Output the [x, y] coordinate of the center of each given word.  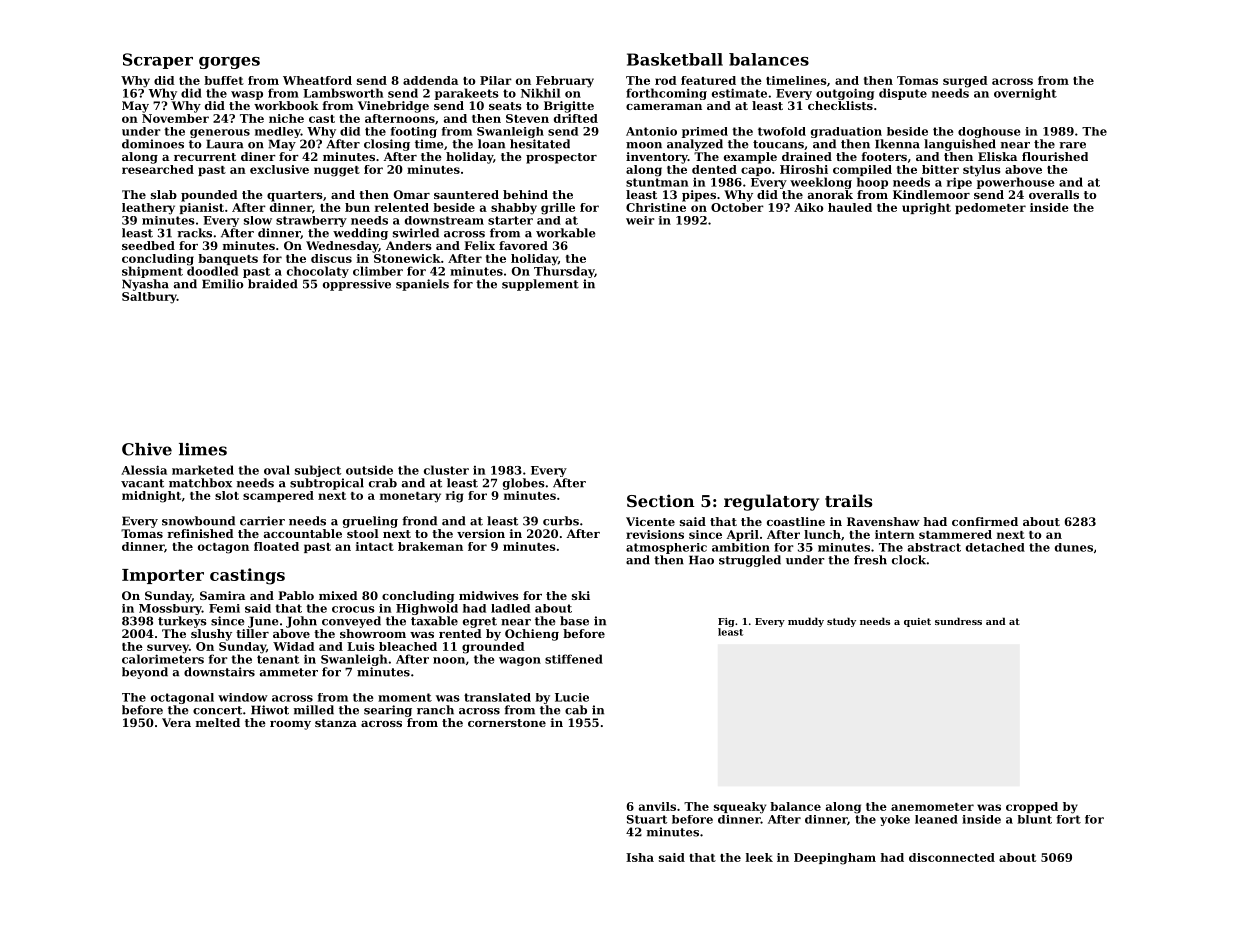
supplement [540, 285]
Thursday [564, 272]
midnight [151, 497]
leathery [148, 209]
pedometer [990, 208]
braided [273, 284]
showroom [373, 633]
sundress [958, 621]
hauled [850, 207]
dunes [1074, 547]
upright [926, 209]
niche [286, 118]
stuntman [657, 182]
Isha [640, 857]
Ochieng [532, 635]
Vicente [650, 521]
